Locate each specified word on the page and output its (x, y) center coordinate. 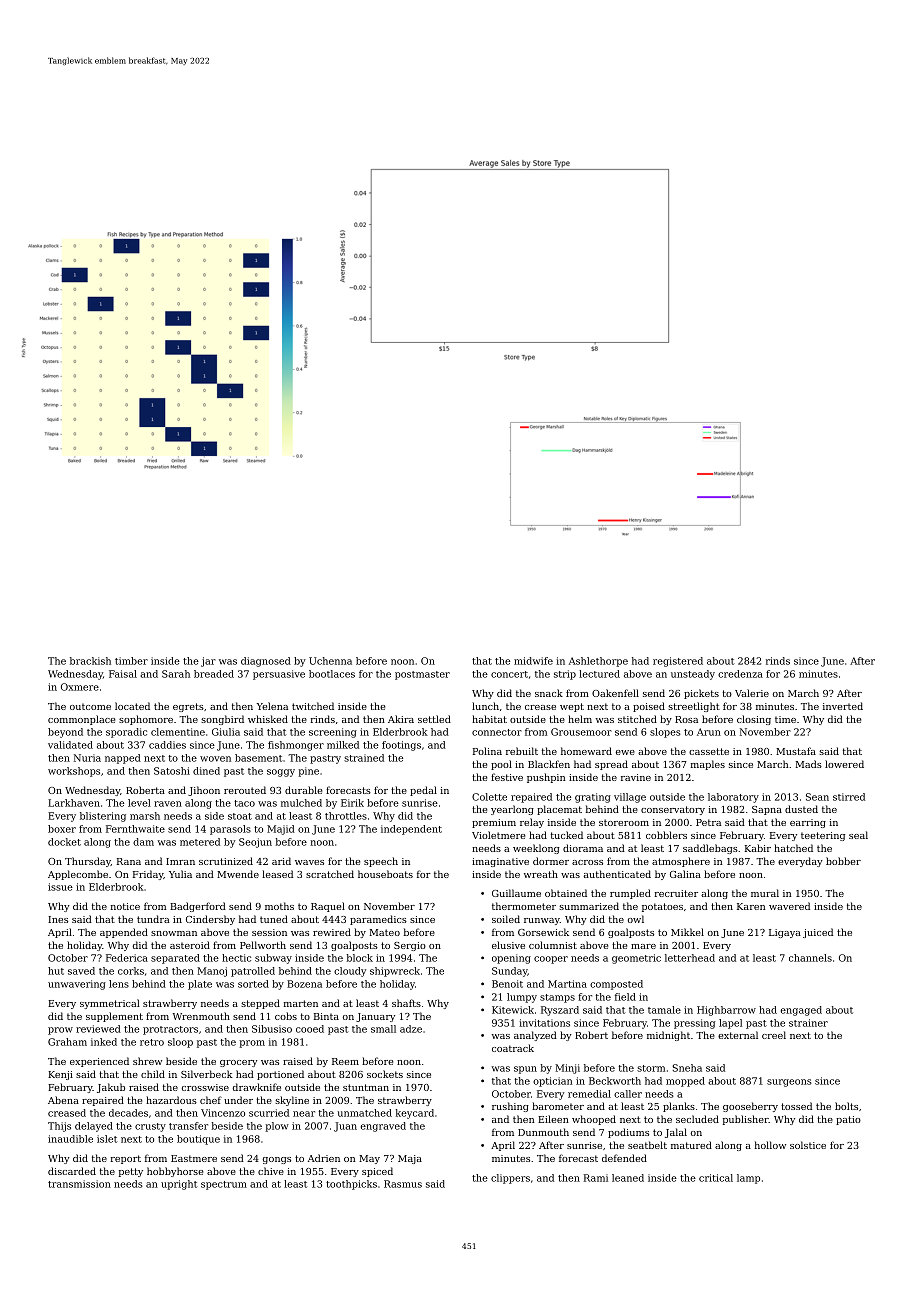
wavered (789, 906)
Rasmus (403, 1184)
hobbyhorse (175, 1172)
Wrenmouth (201, 1016)
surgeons (789, 1083)
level (139, 803)
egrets (188, 707)
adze (411, 1029)
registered (678, 662)
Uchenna (330, 661)
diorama (583, 848)
